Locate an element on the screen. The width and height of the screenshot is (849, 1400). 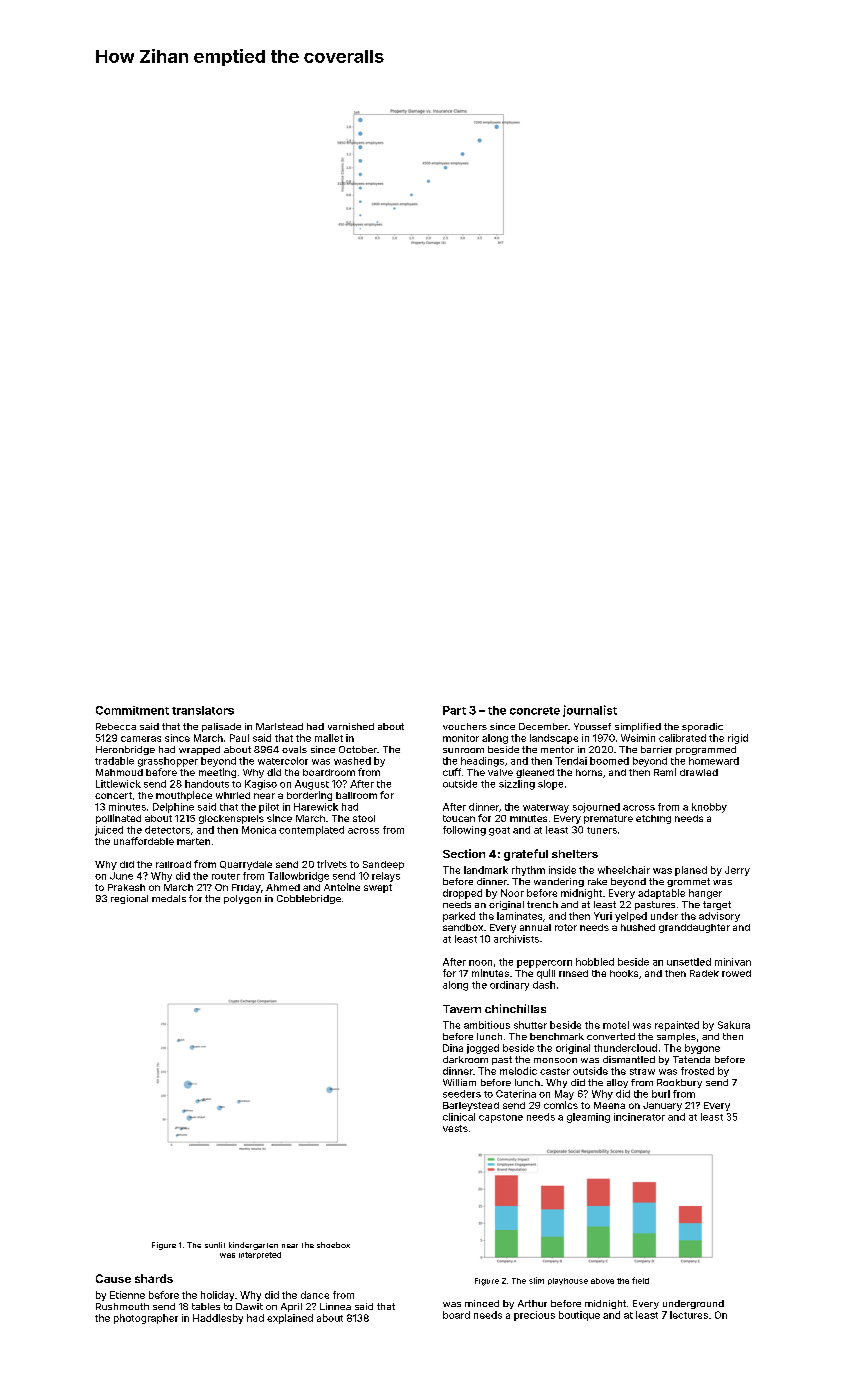
translators is located at coordinates (203, 710).
